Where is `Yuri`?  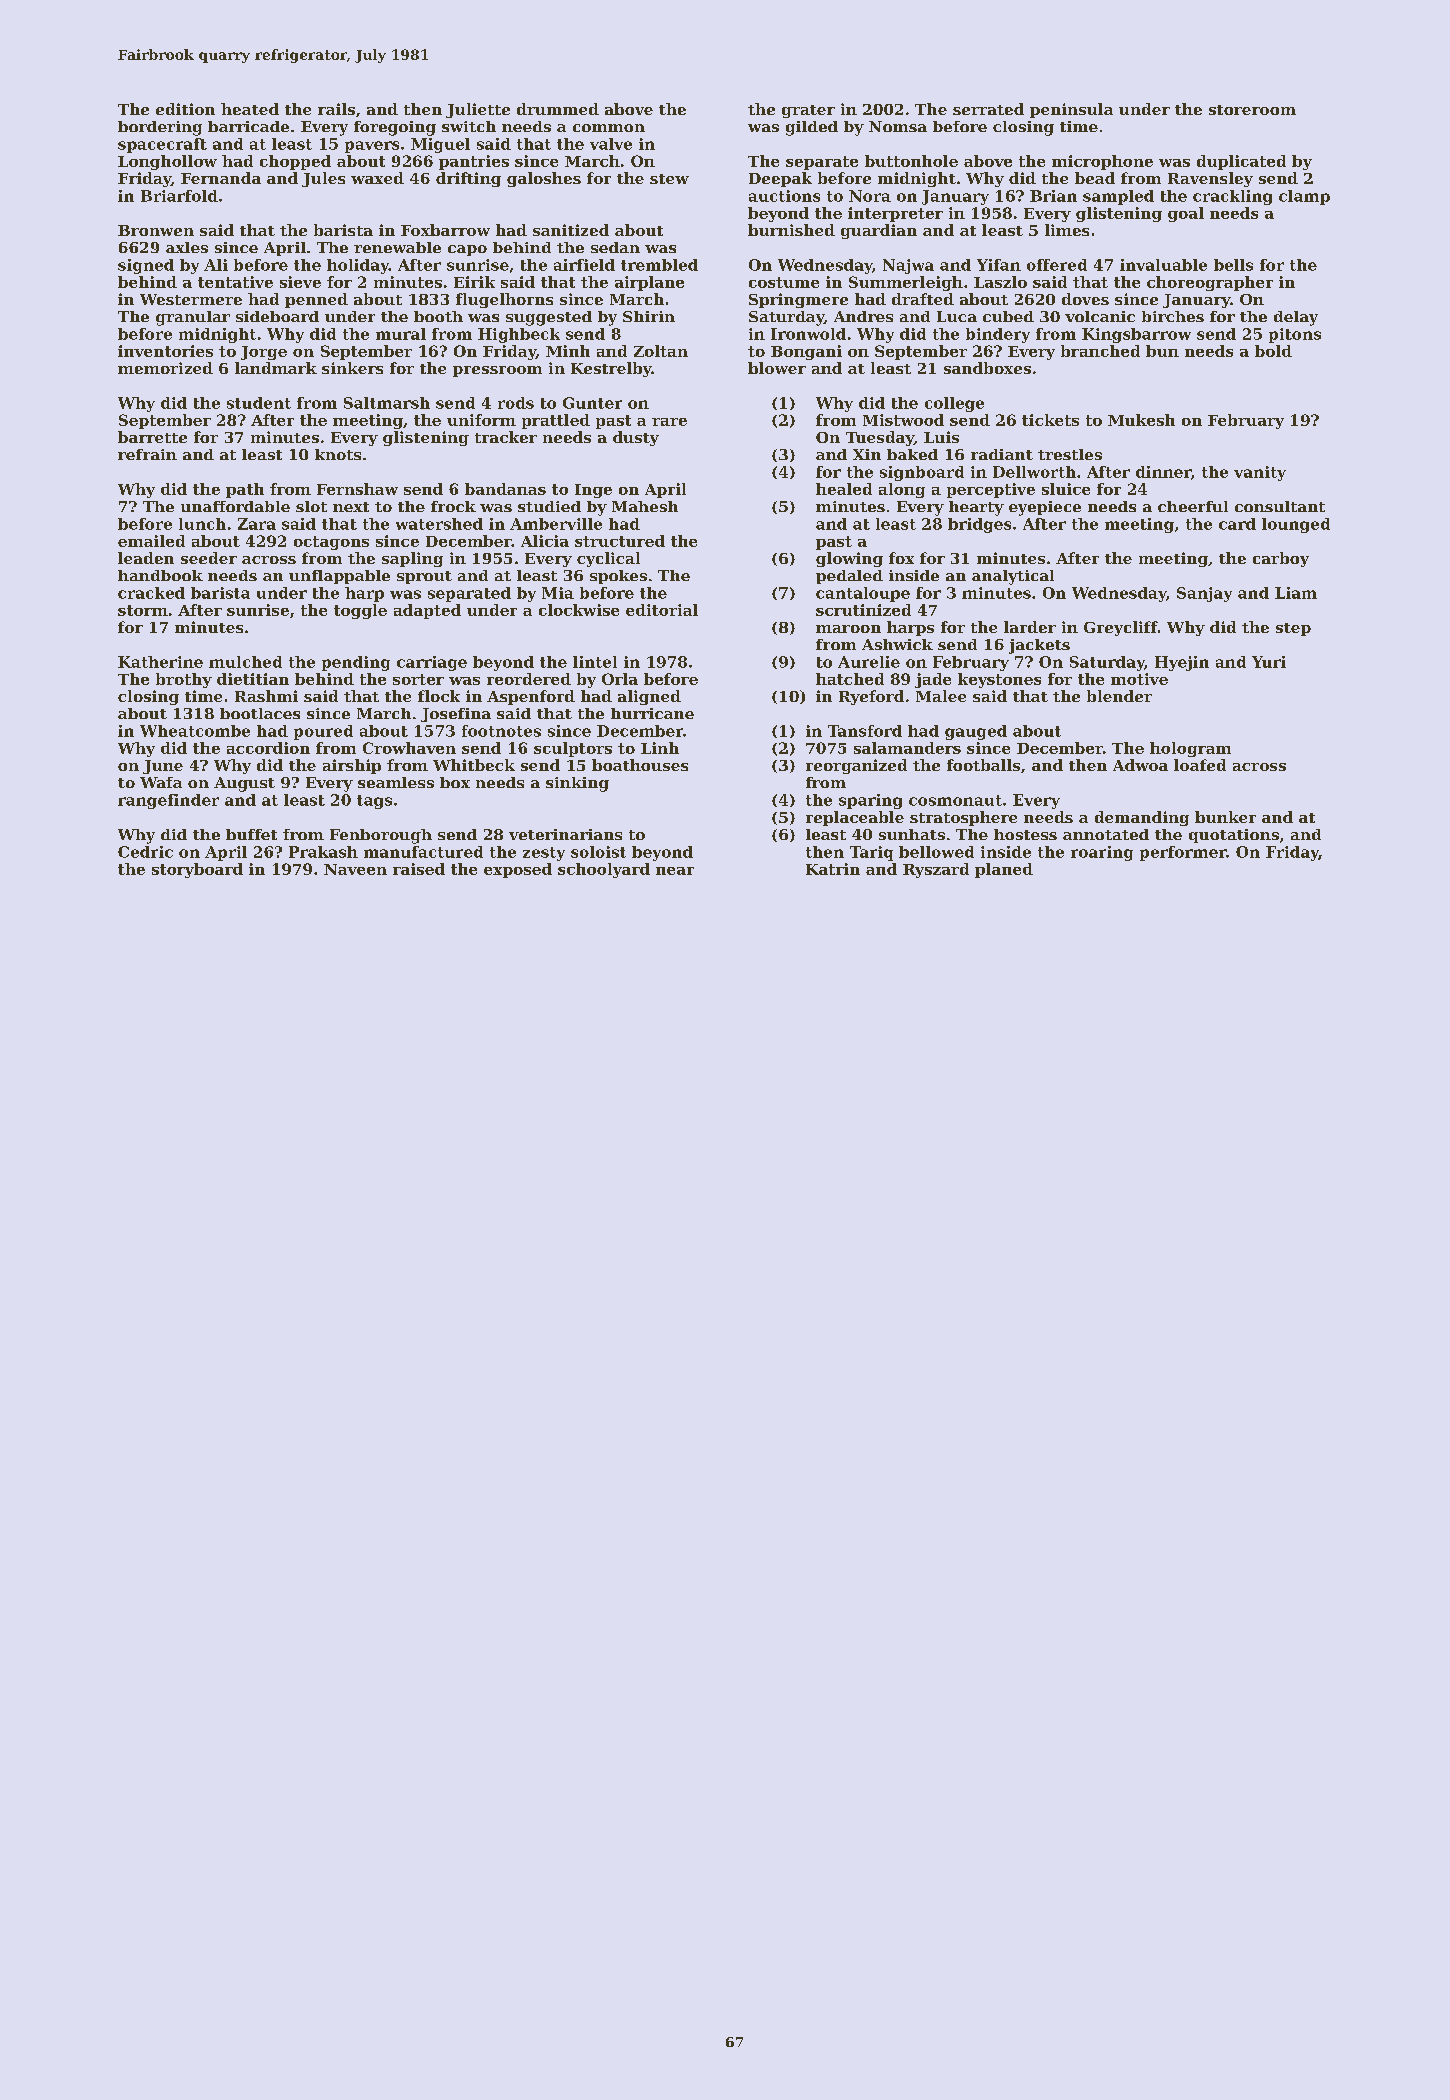 Yuri is located at coordinates (1269, 662).
